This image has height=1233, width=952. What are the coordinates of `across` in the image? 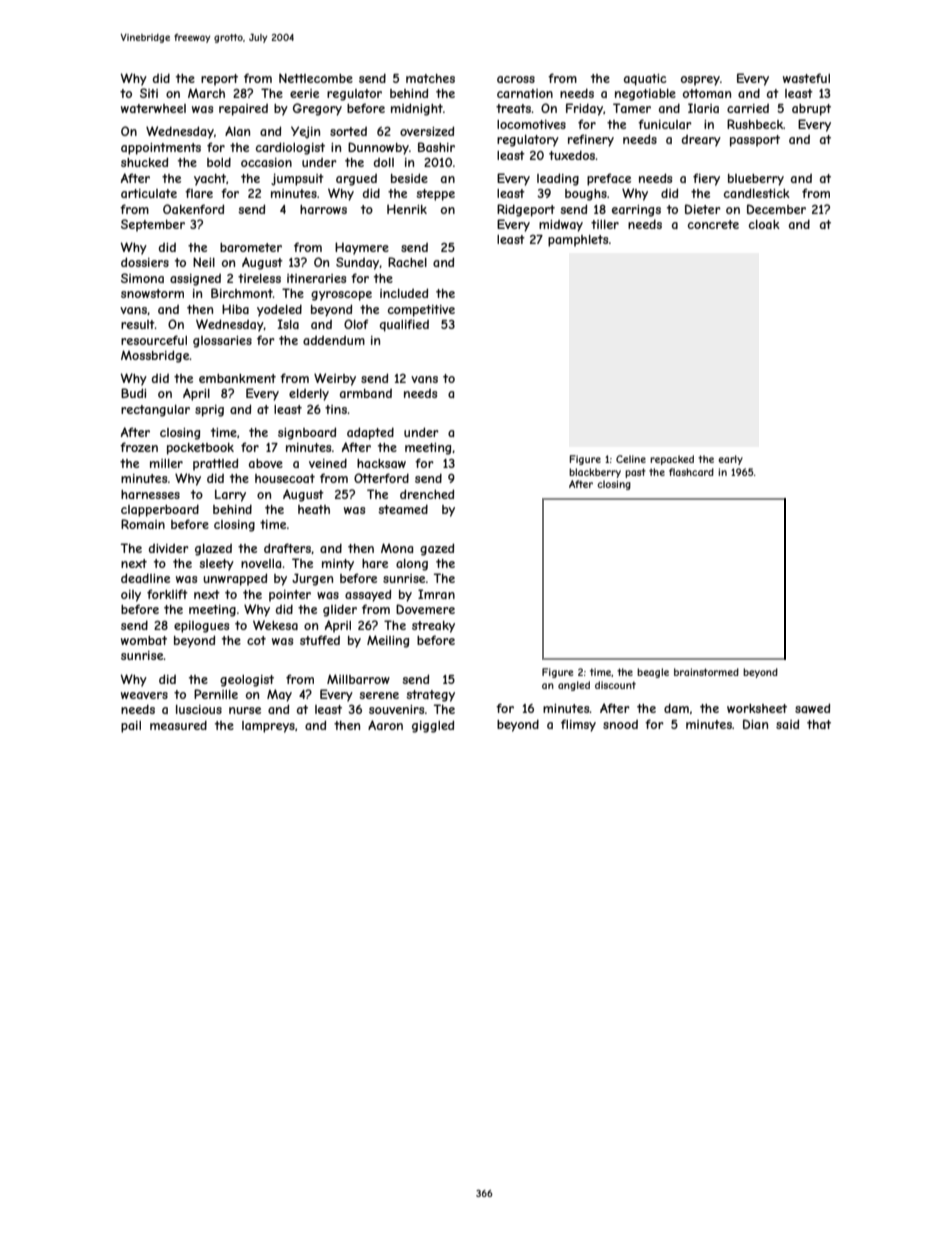 It's located at (516, 79).
